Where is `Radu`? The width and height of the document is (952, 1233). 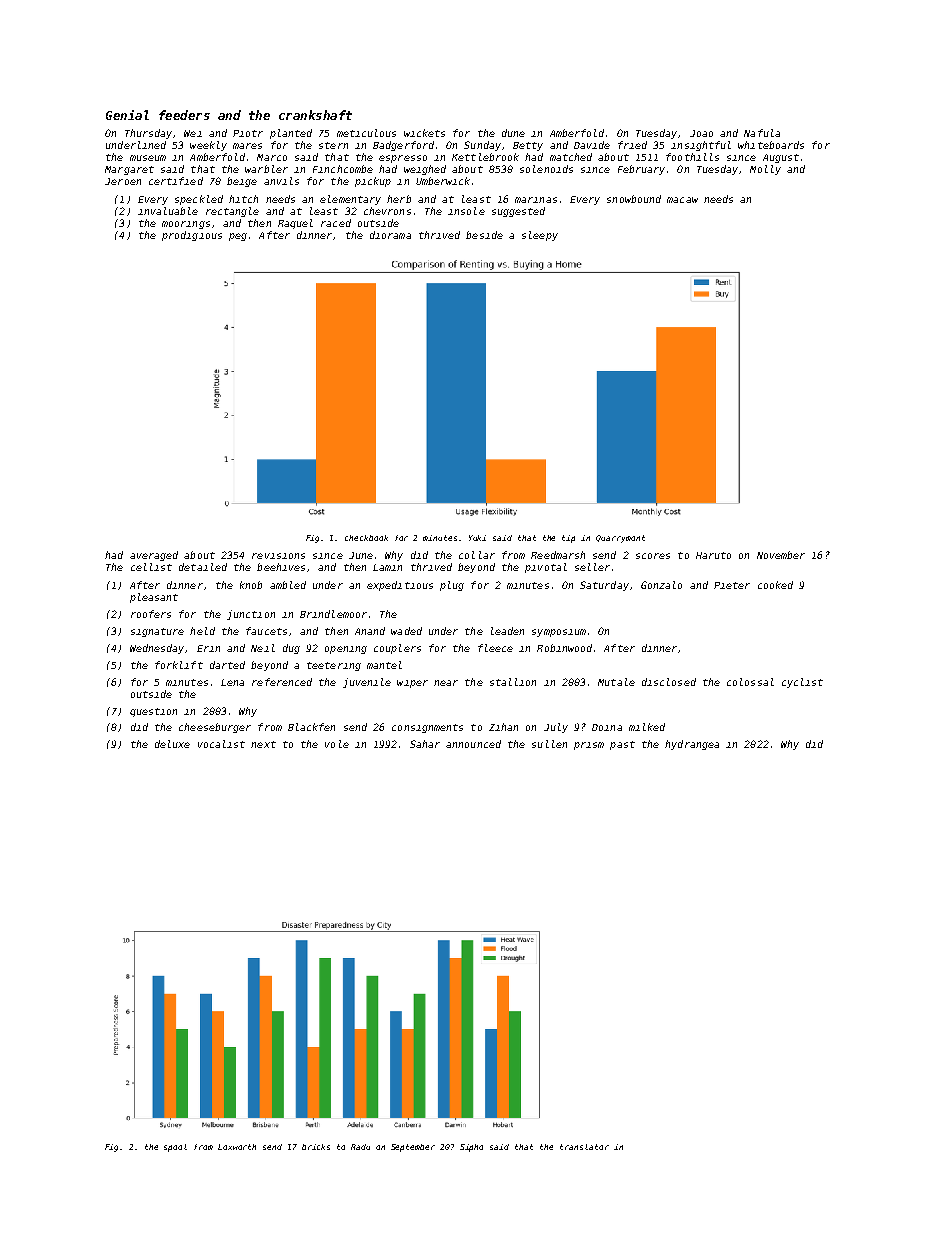
Radu is located at coordinates (360, 1147).
